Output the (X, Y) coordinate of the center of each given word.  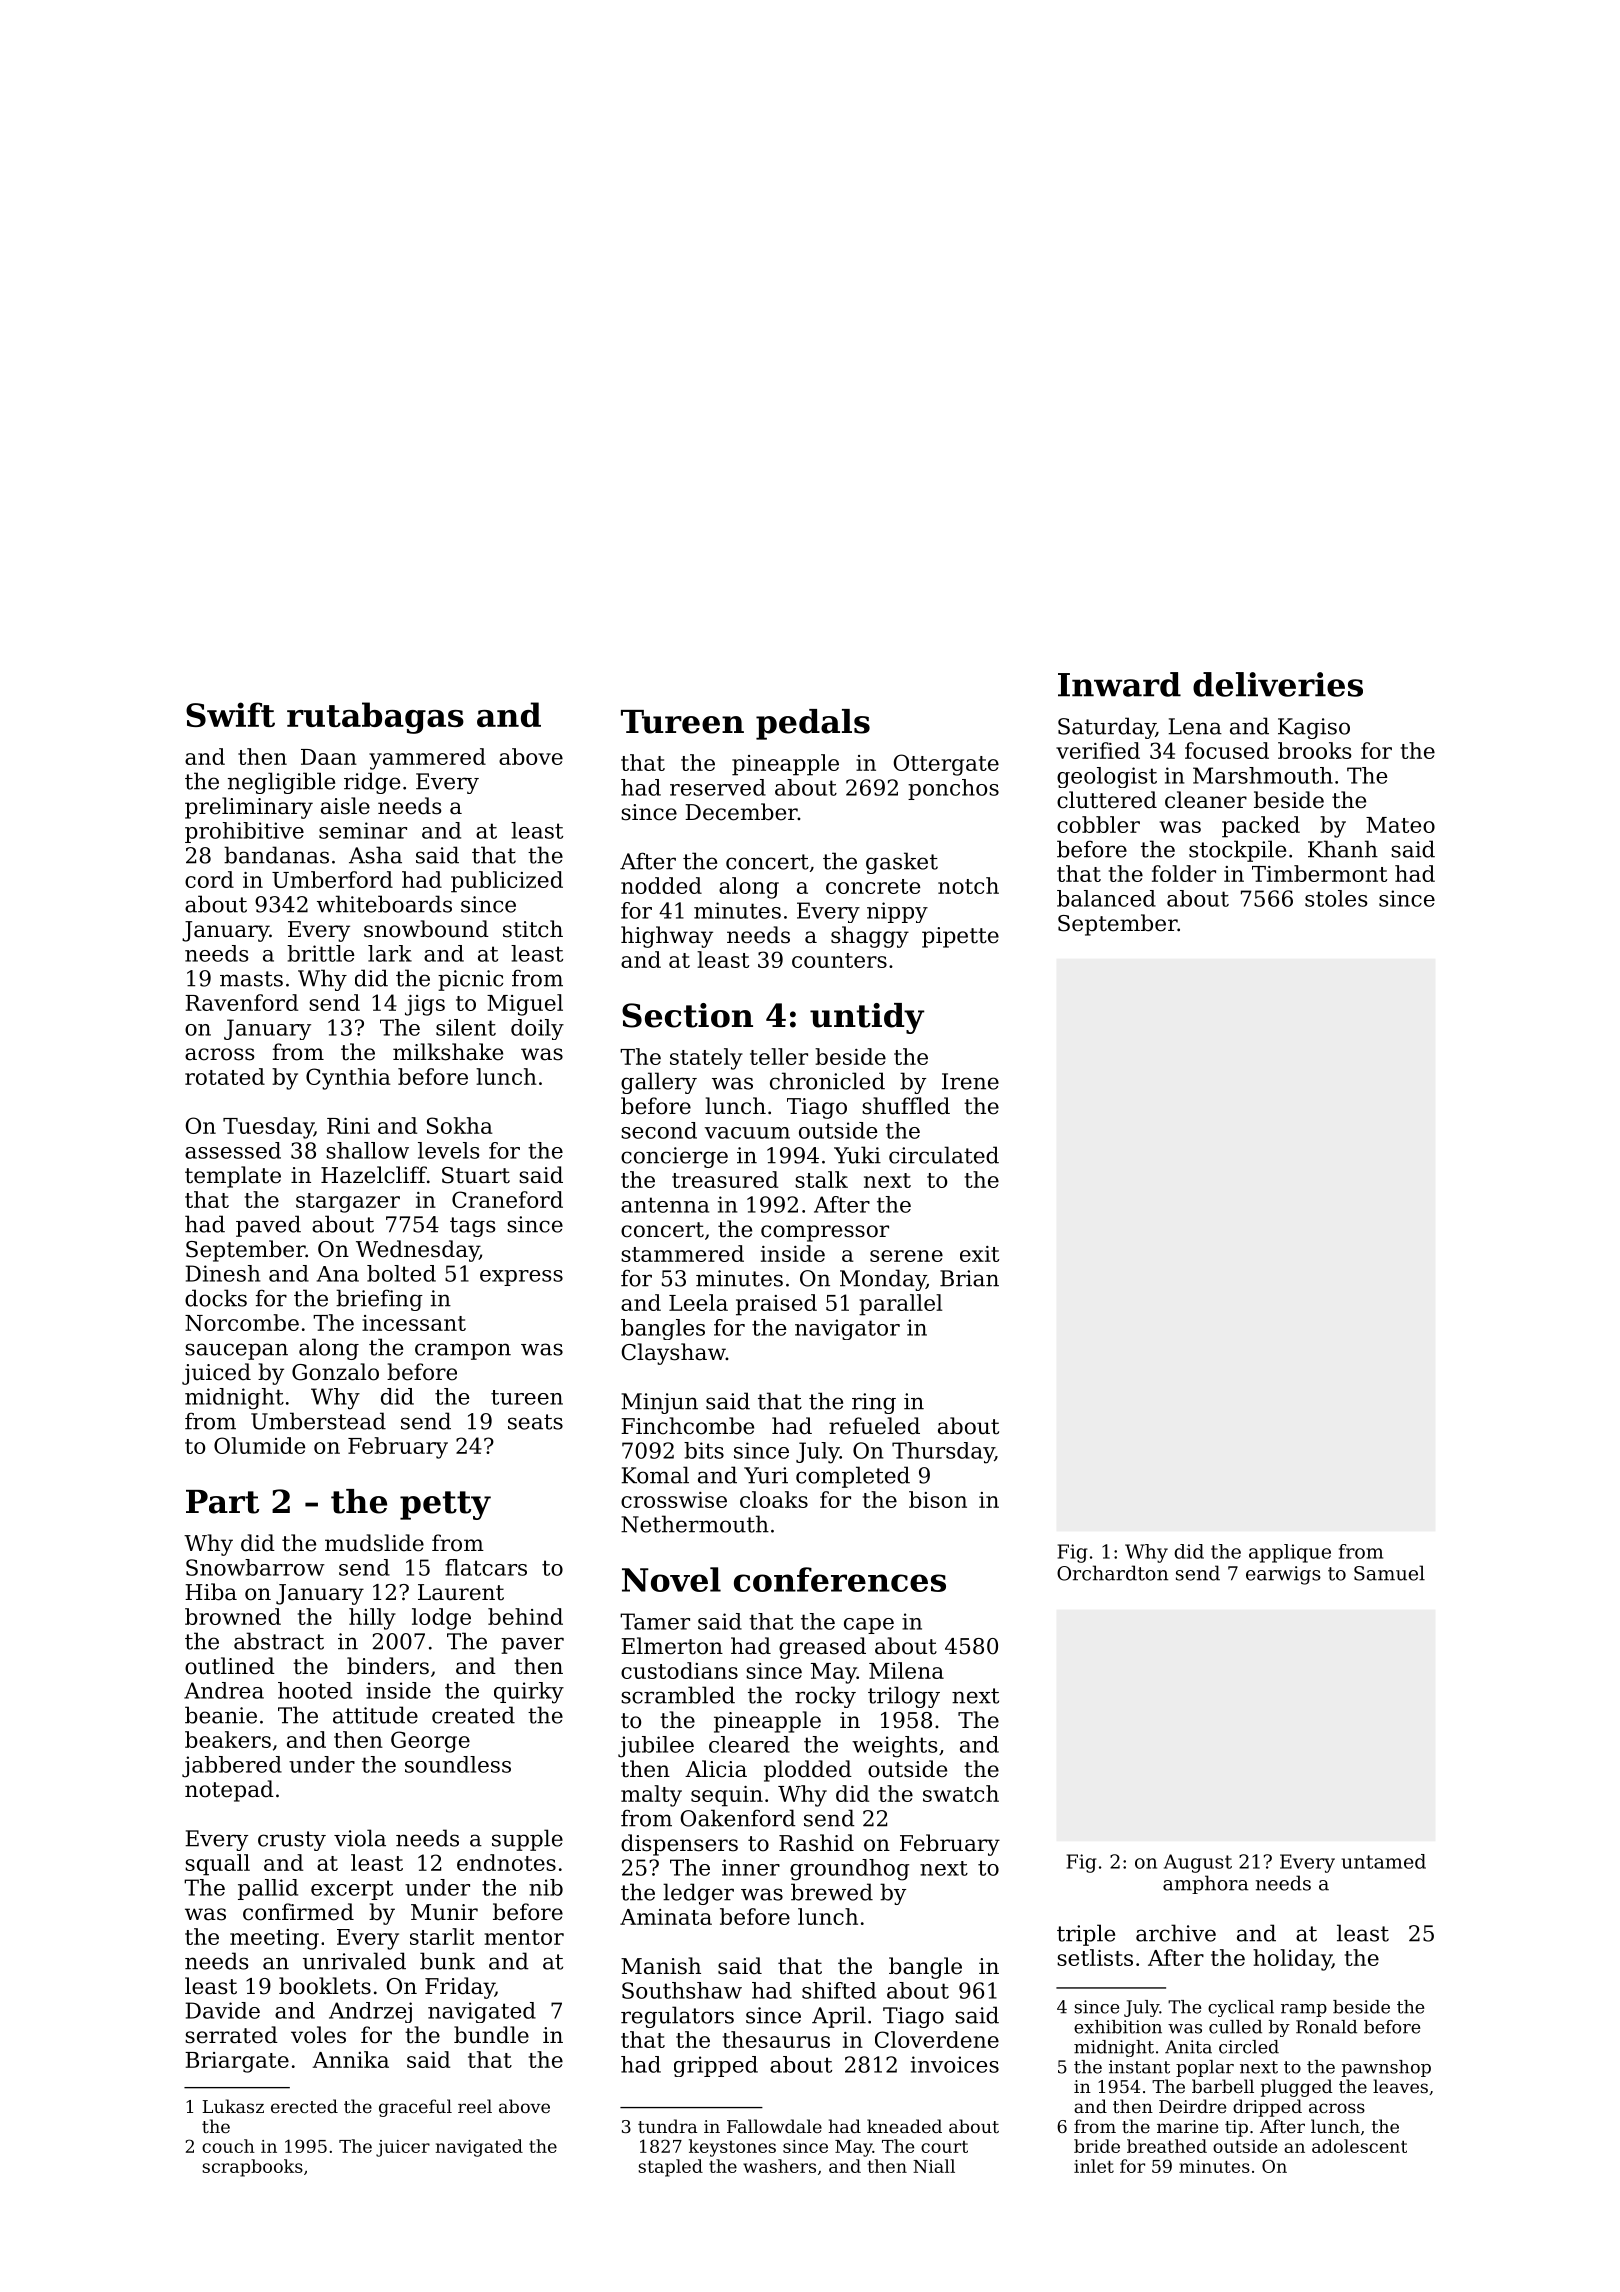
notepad (229, 1791)
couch (228, 2146)
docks (216, 1298)
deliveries (1278, 684)
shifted (839, 1990)
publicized (507, 882)
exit (979, 1254)
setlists (1095, 1957)
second (659, 1130)
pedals (813, 724)
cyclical (1241, 2008)
